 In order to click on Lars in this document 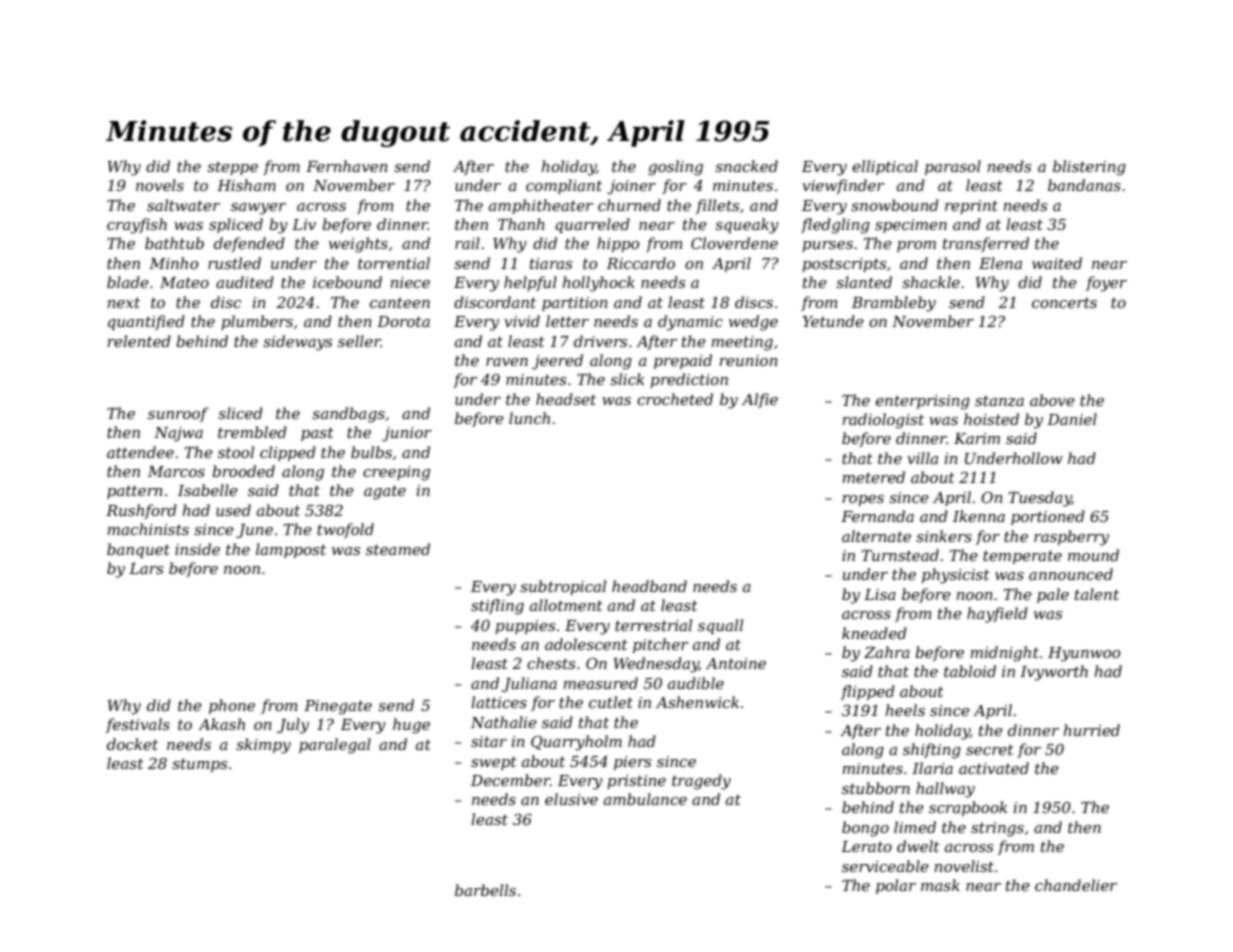, I will do `click(146, 568)`.
